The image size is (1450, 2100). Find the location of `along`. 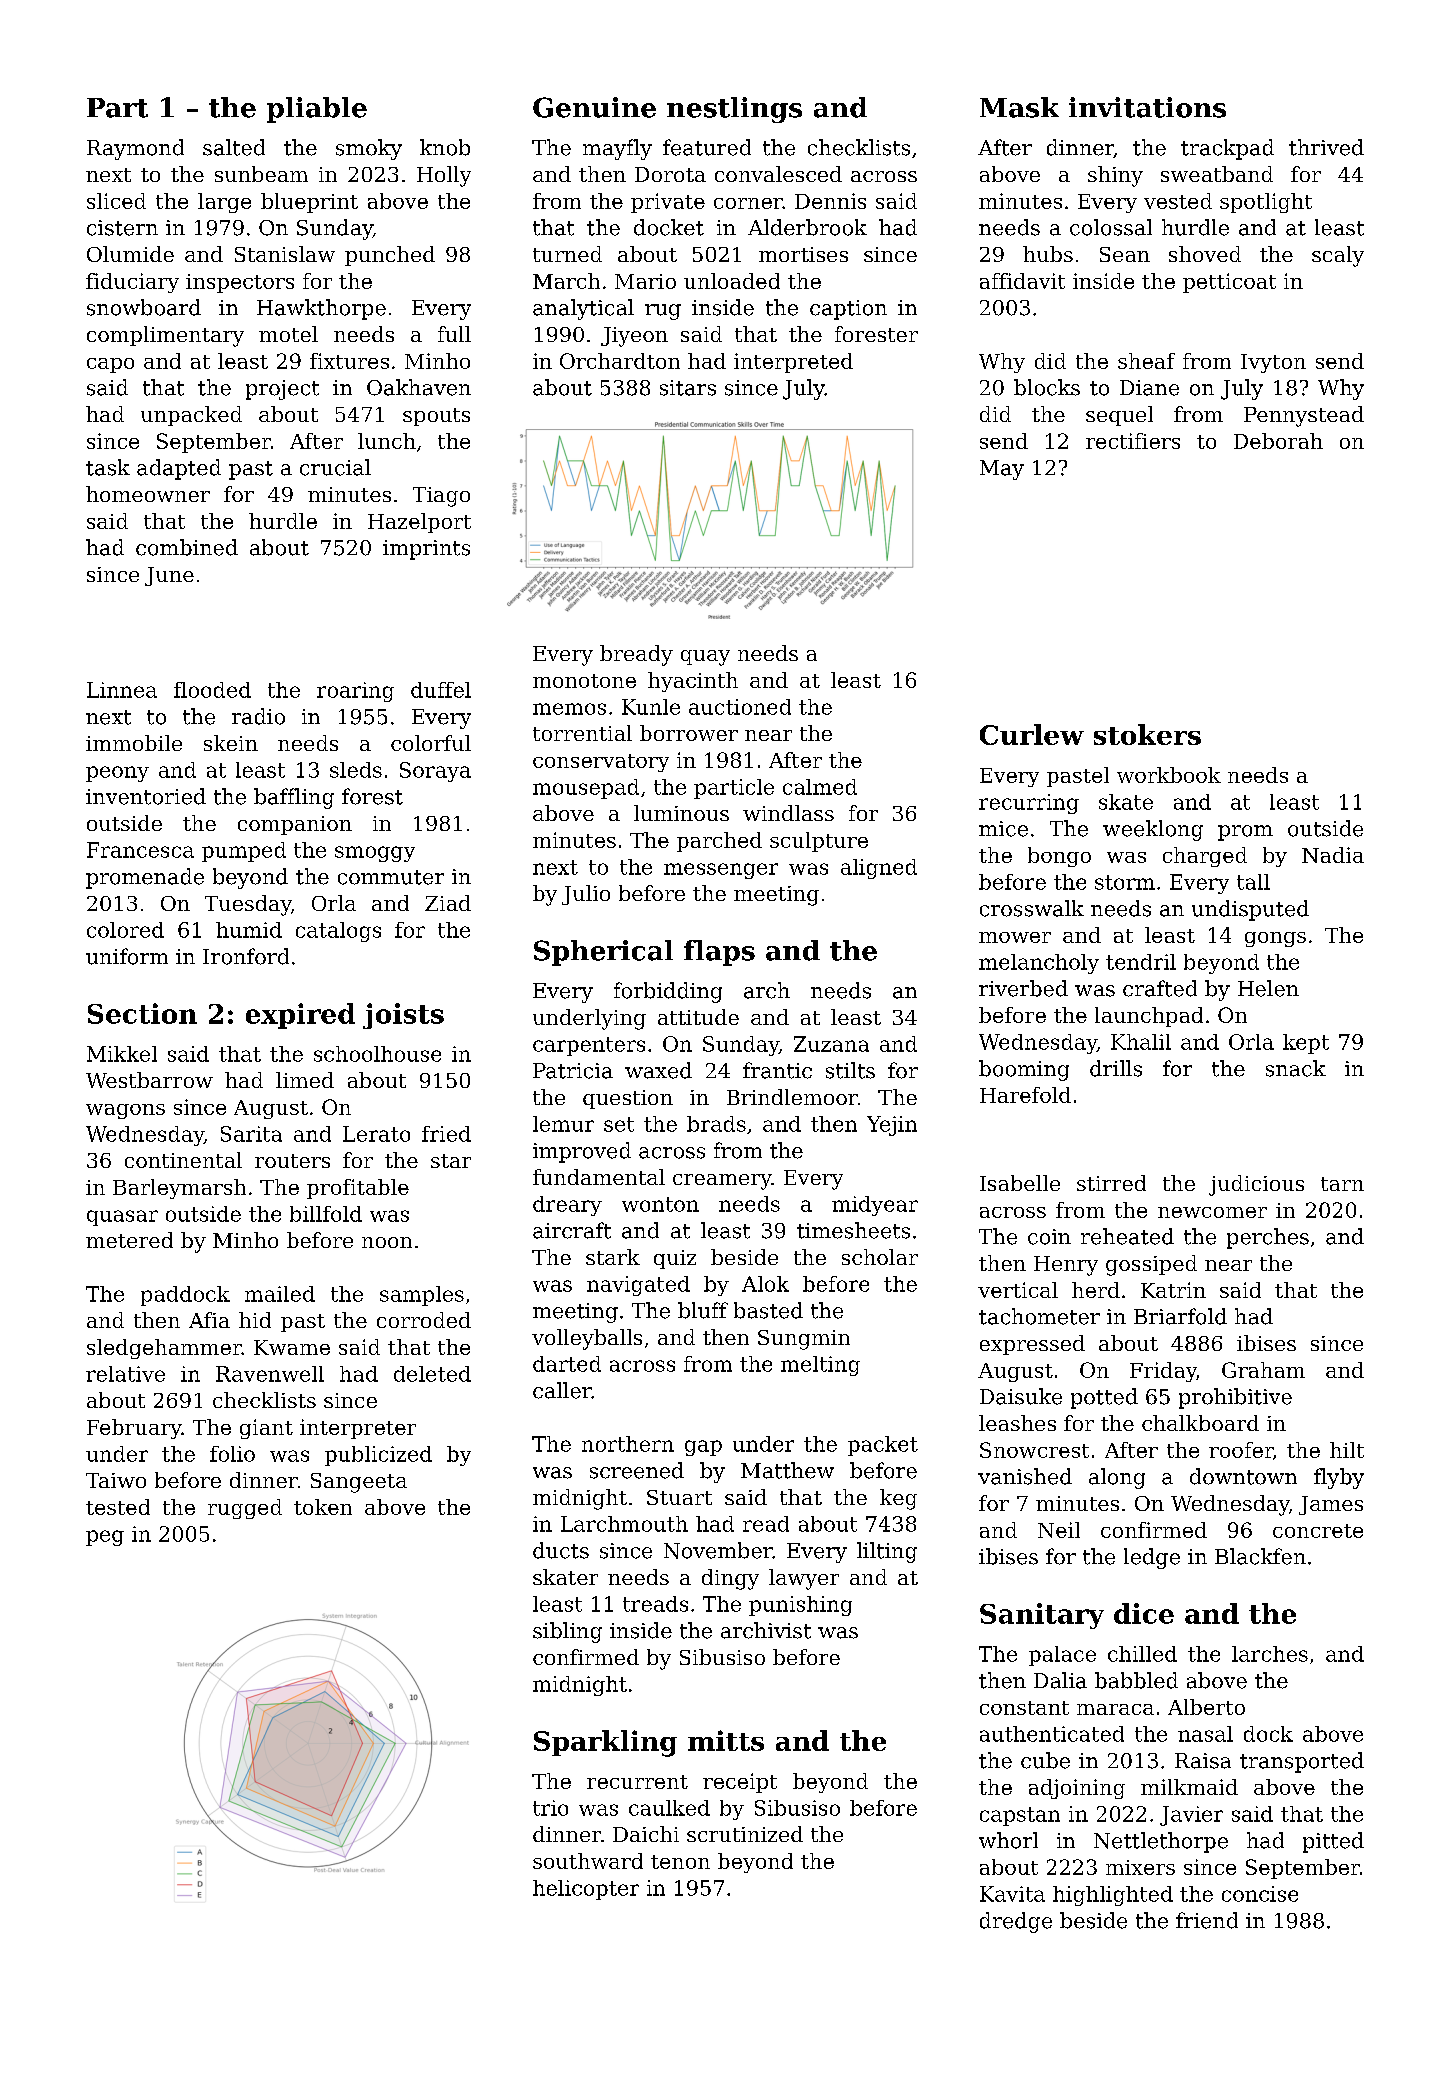

along is located at coordinates (1117, 1478).
